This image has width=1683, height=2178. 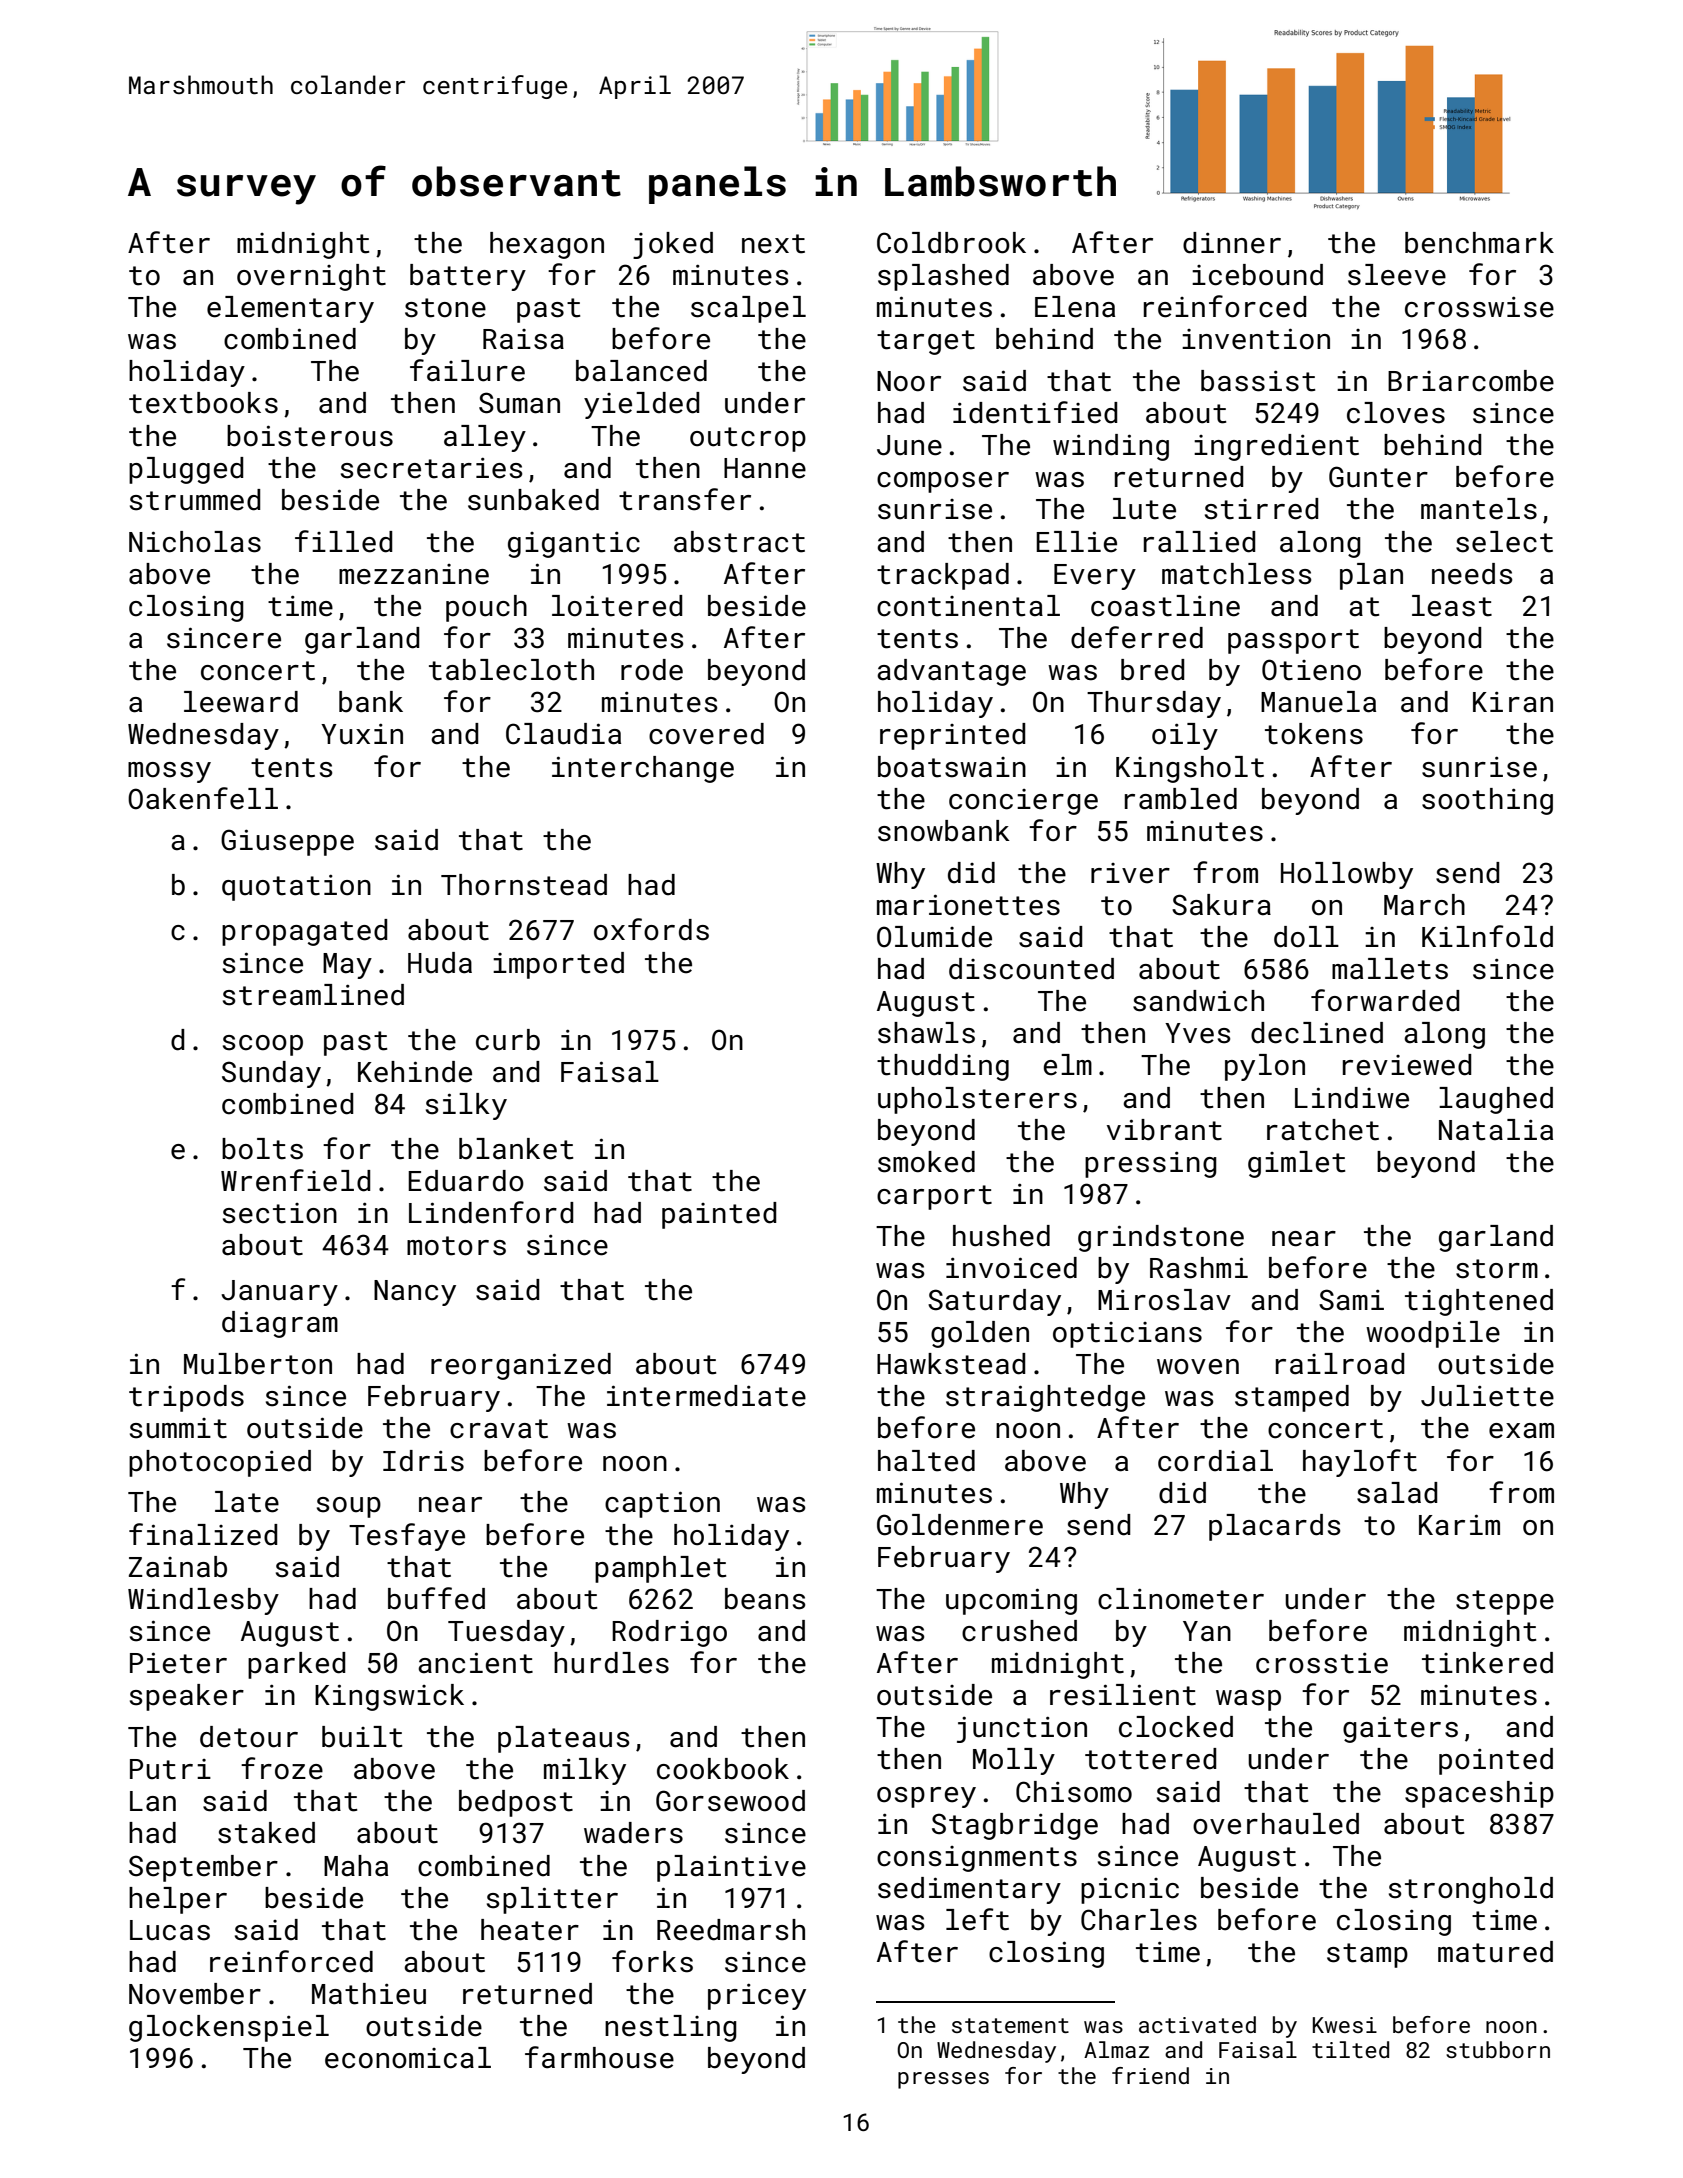 I want to click on advantage, so click(x=951, y=672).
